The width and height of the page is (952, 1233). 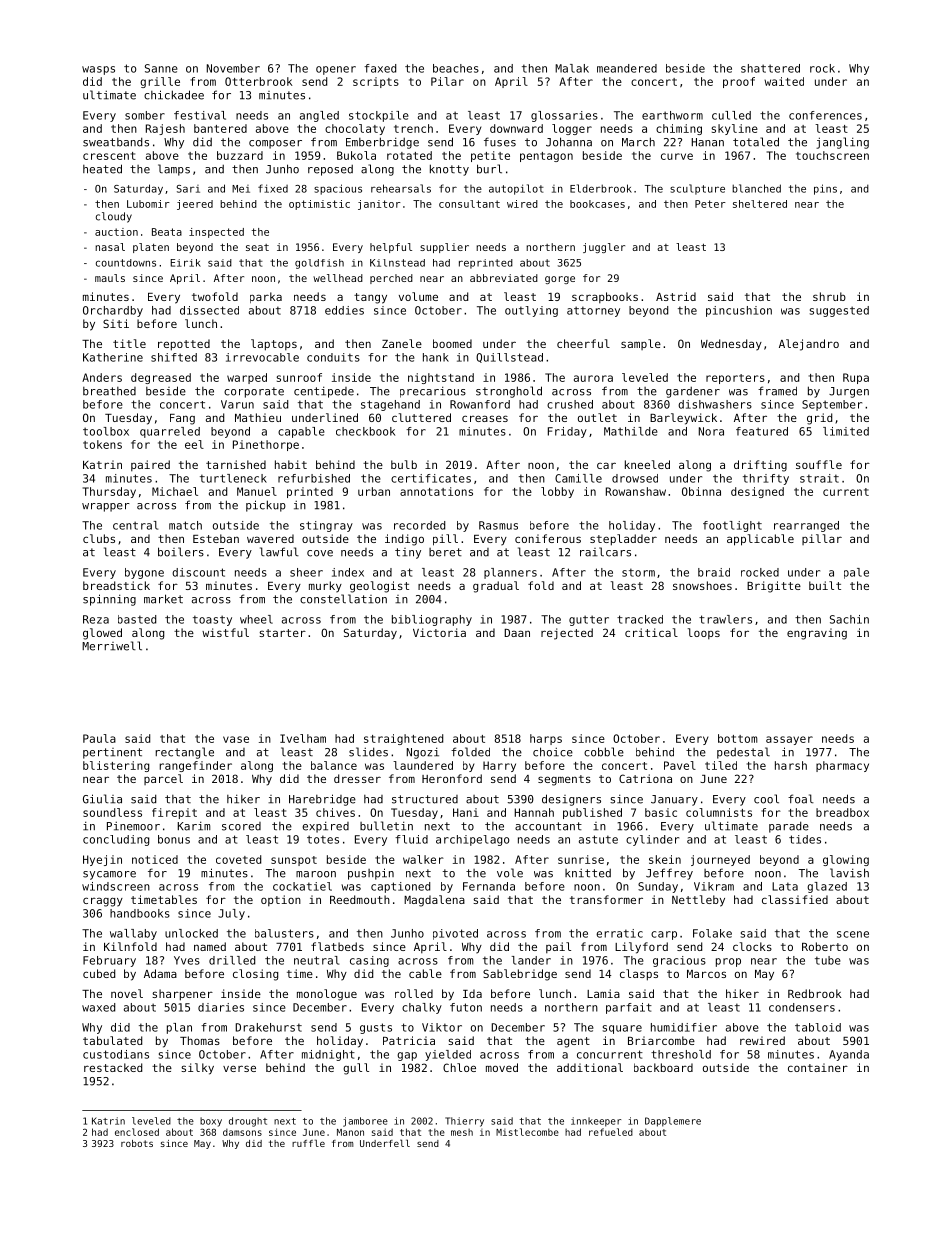 What do you see at coordinates (647, 464) in the page?
I see `kneeled` at bounding box center [647, 464].
